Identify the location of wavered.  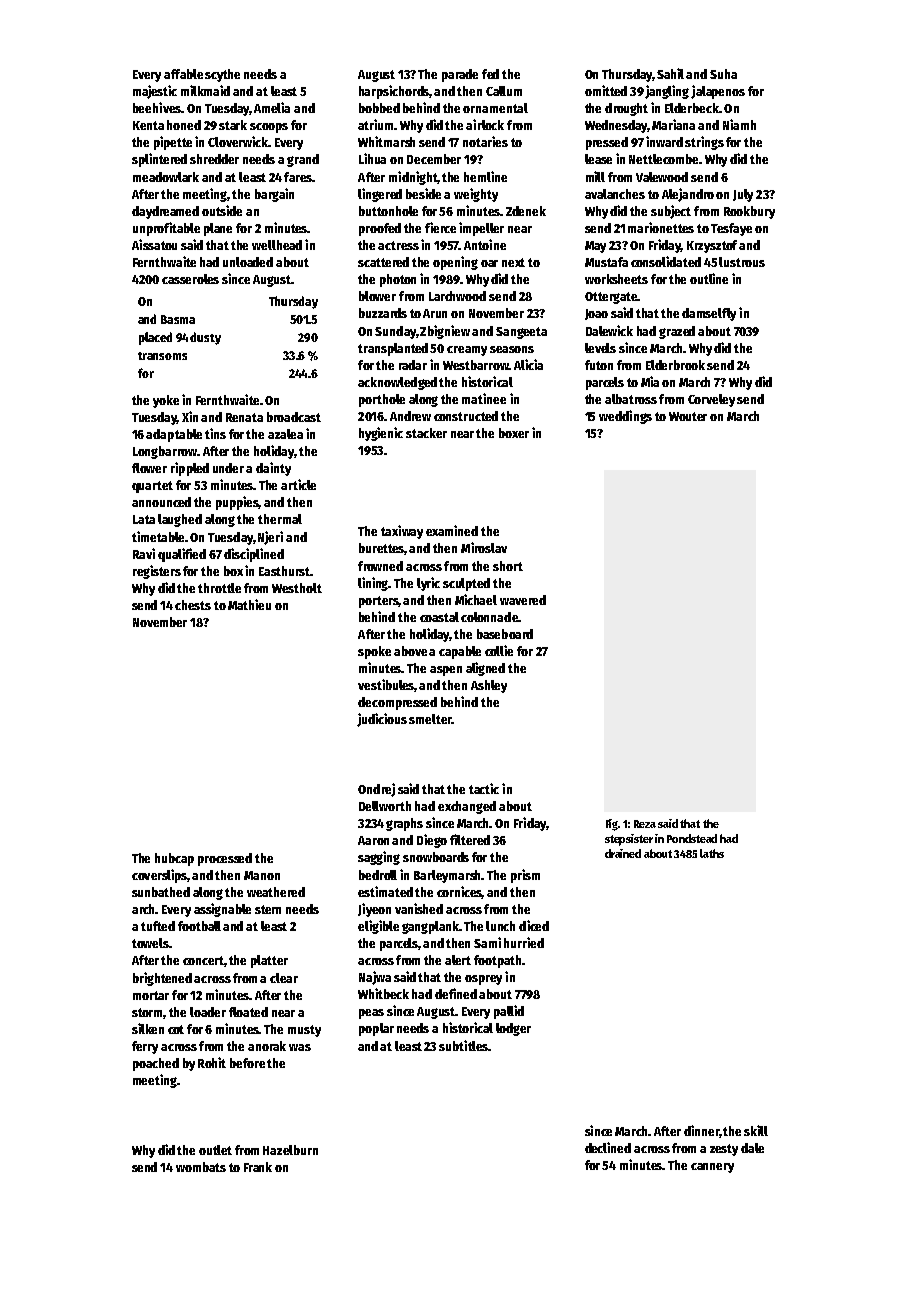
(523, 600).
